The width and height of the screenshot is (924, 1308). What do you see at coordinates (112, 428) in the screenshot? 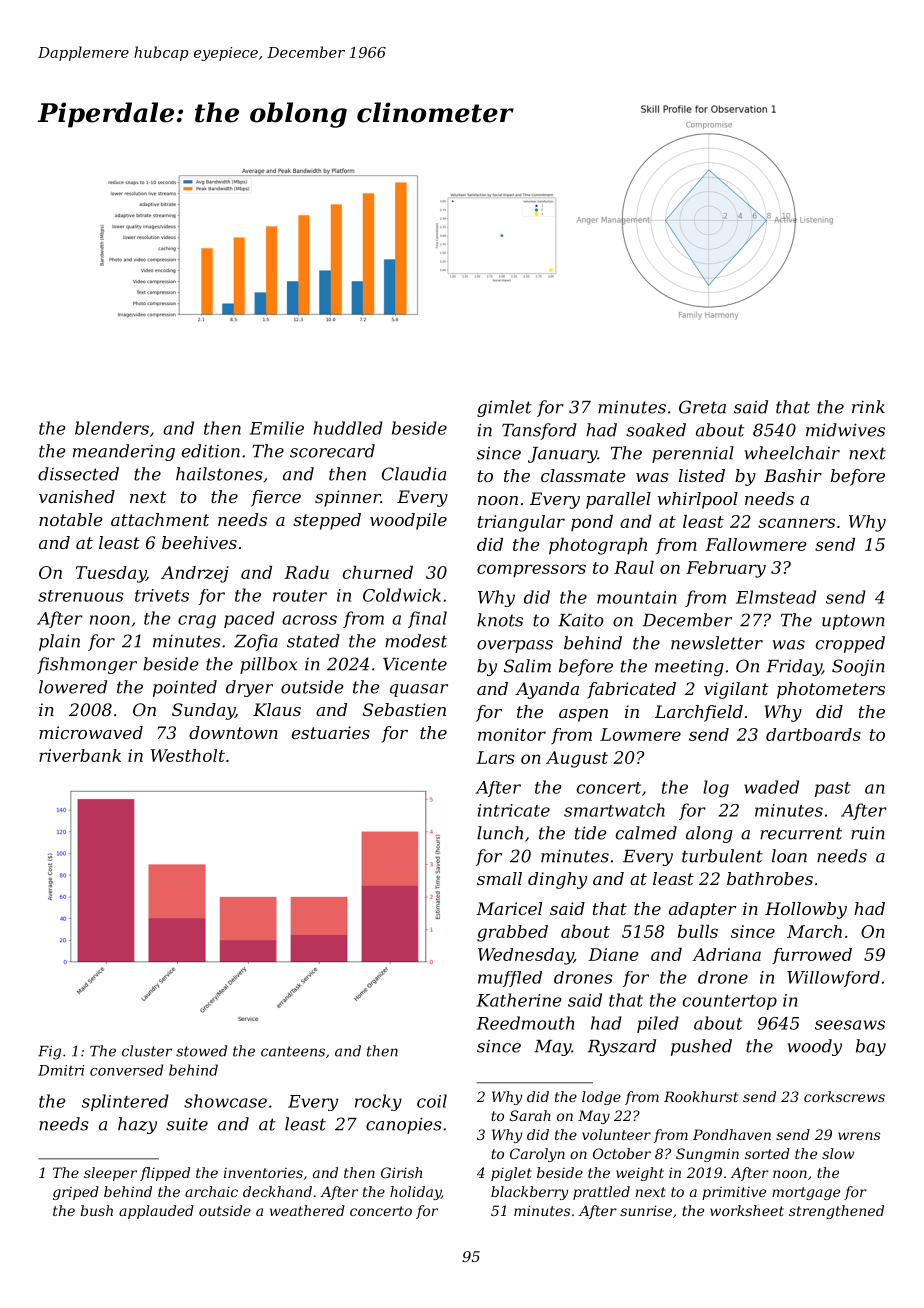
I see `blenders` at bounding box center [112, 428].
